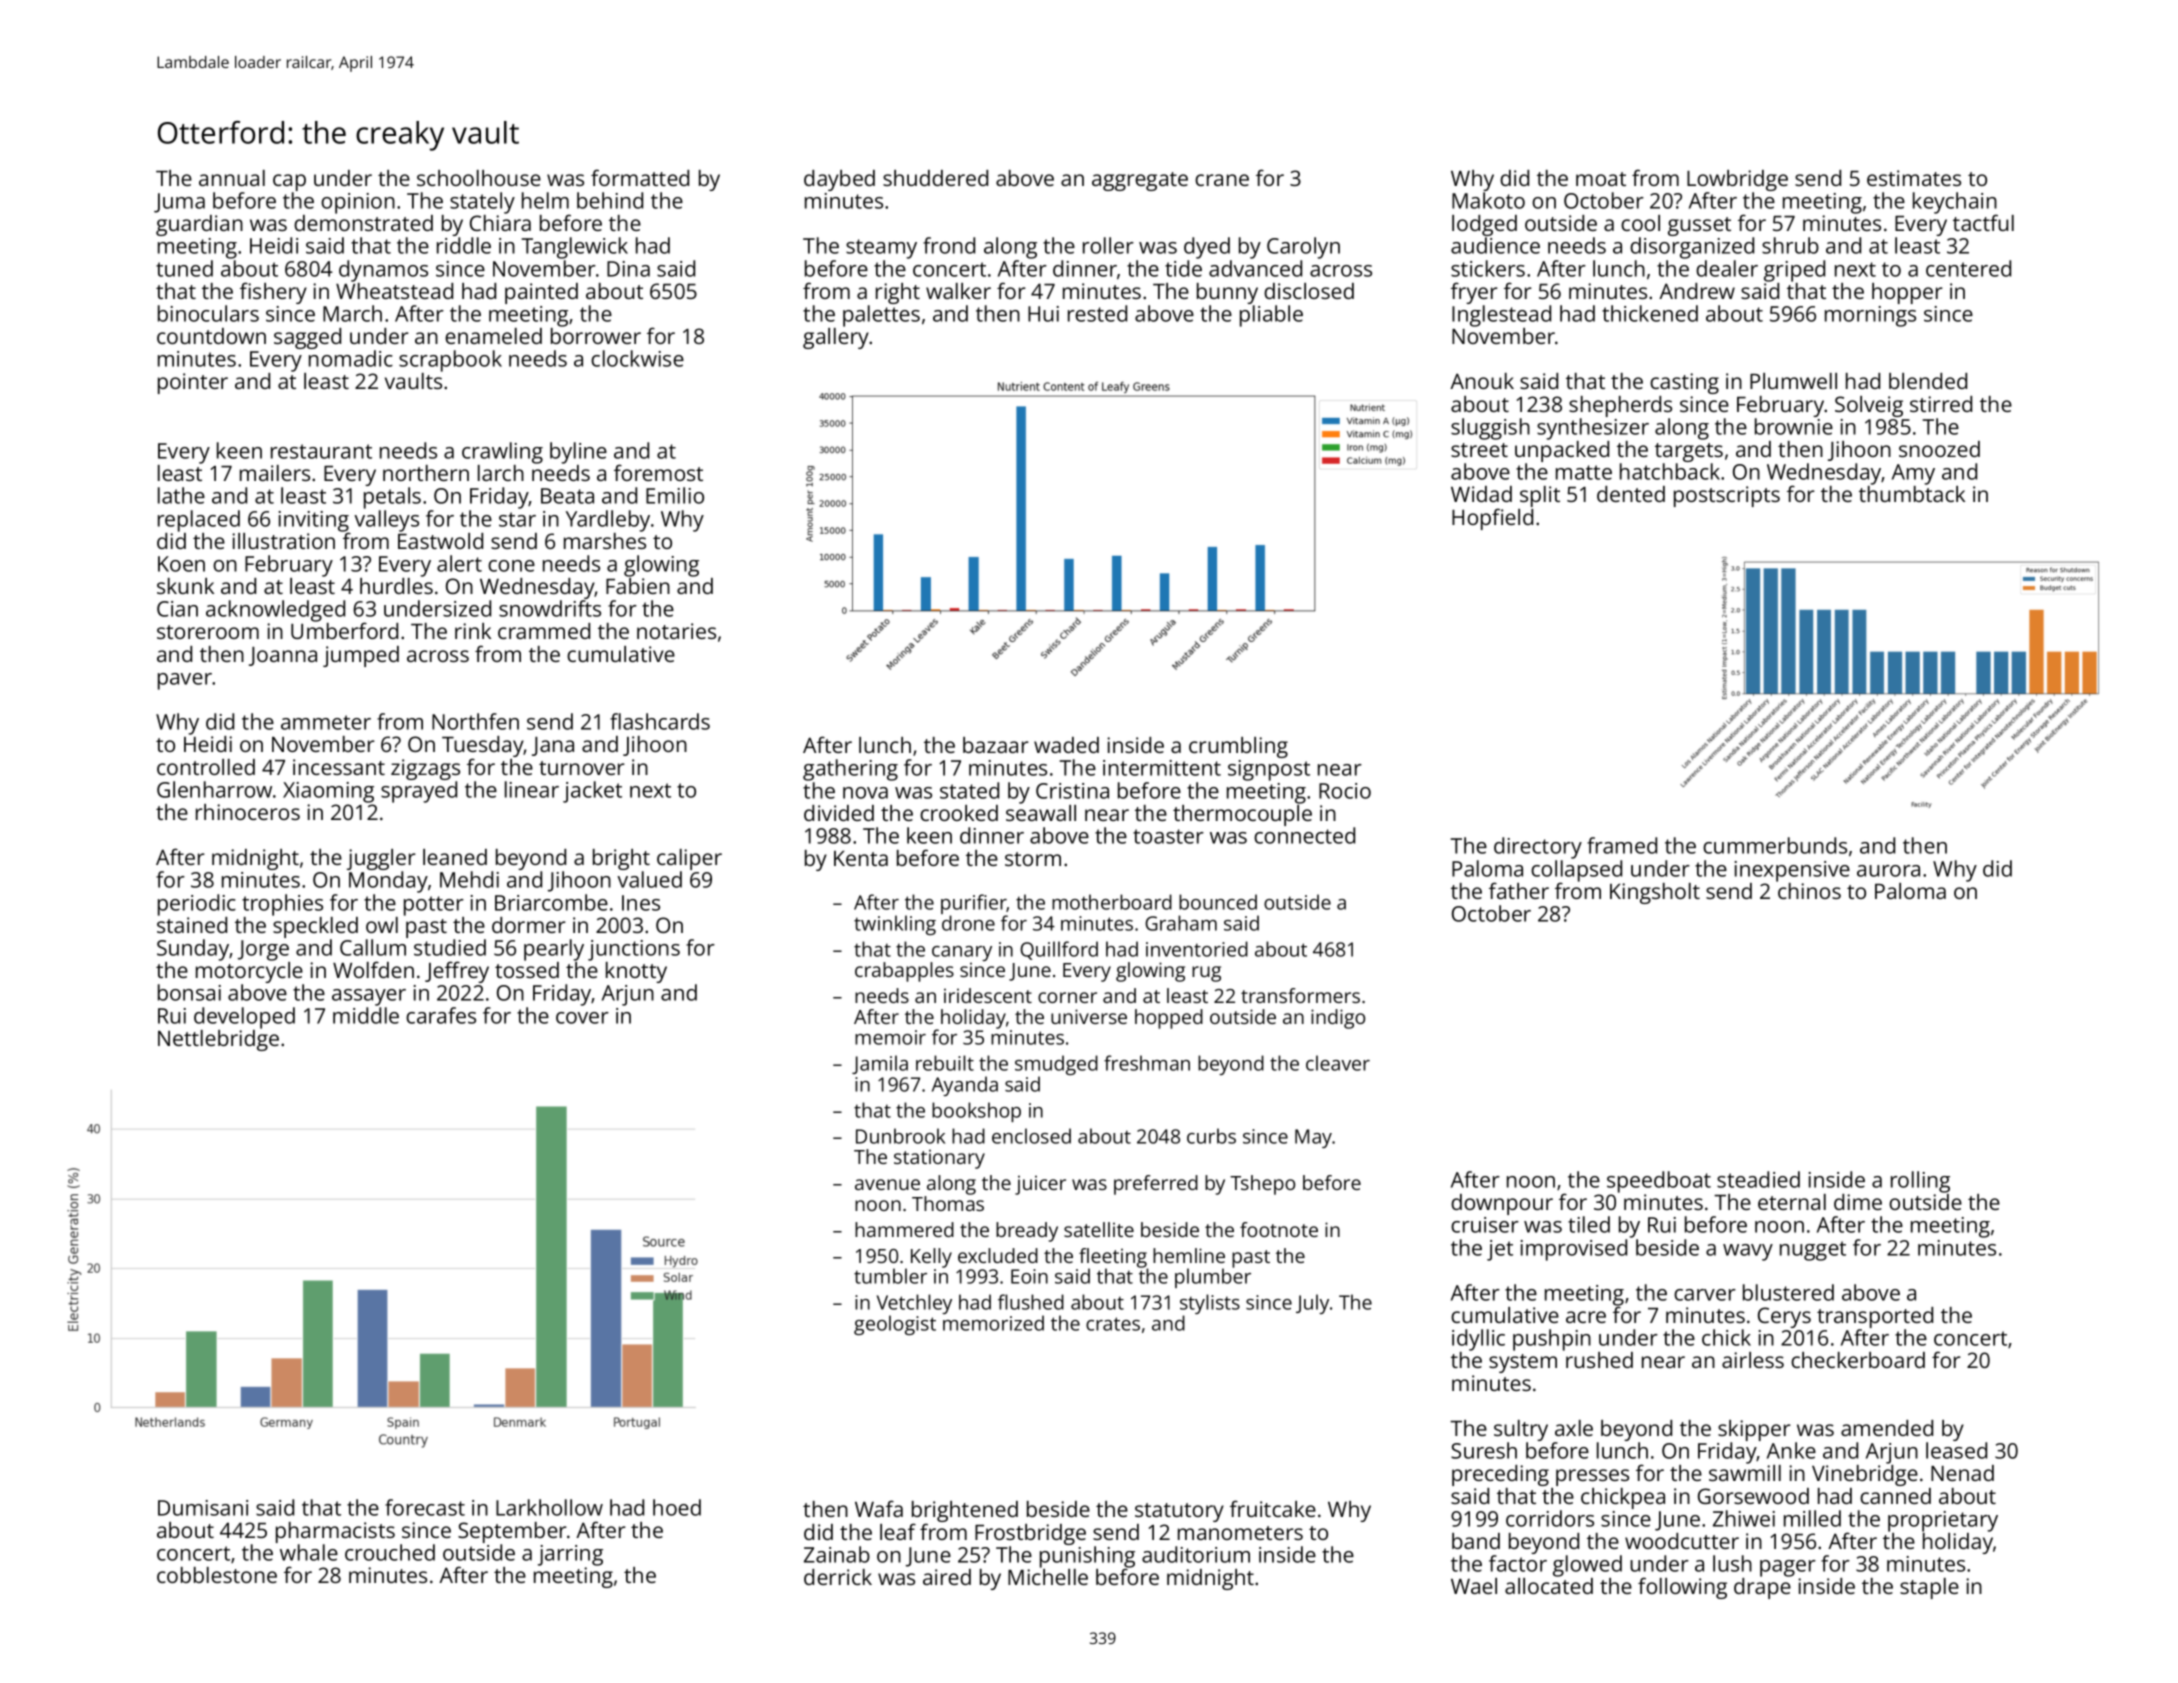  I want to click on estimates, so click(1914, 178).
